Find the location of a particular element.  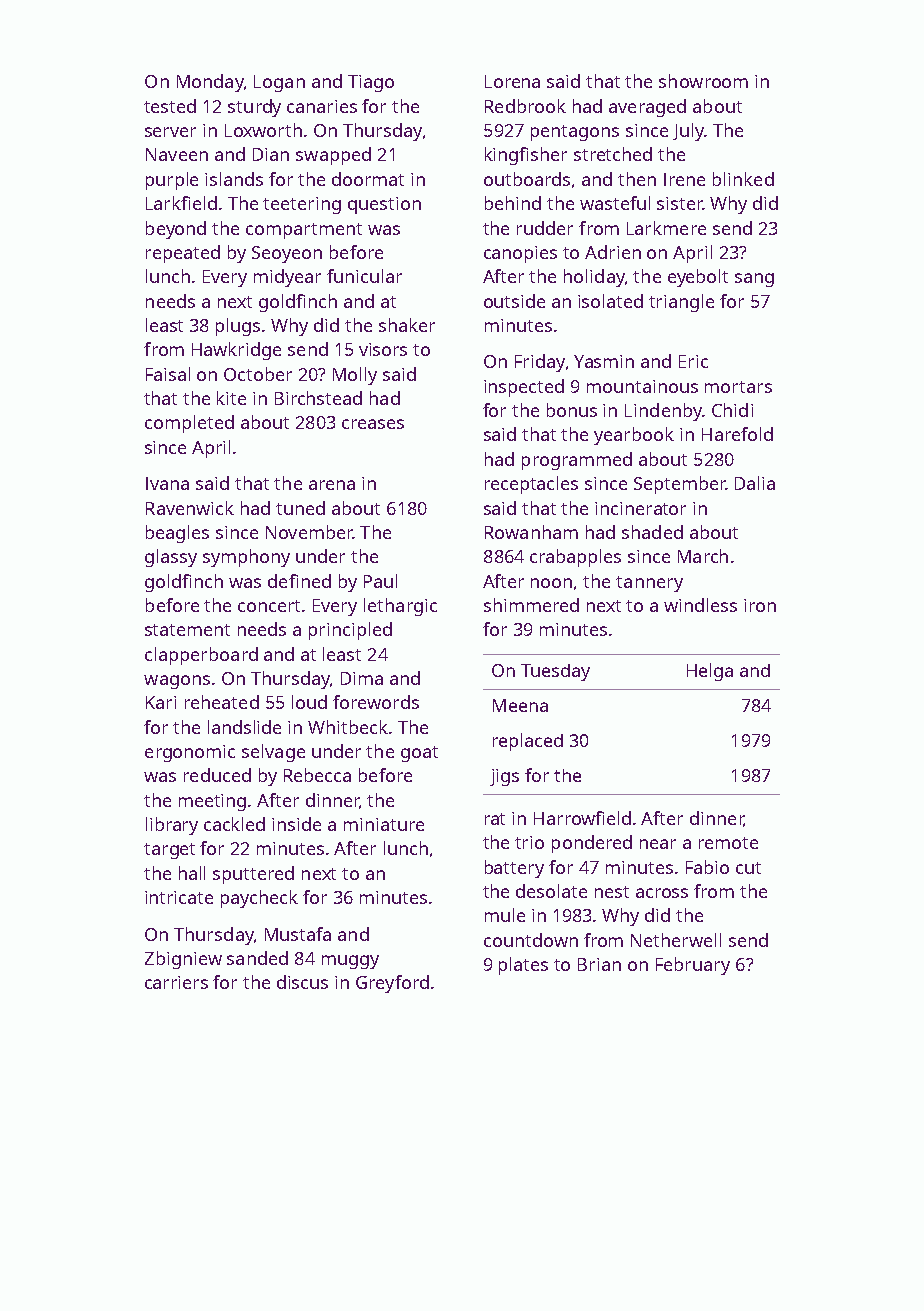

Monday is located at coordinates (210, 83).
